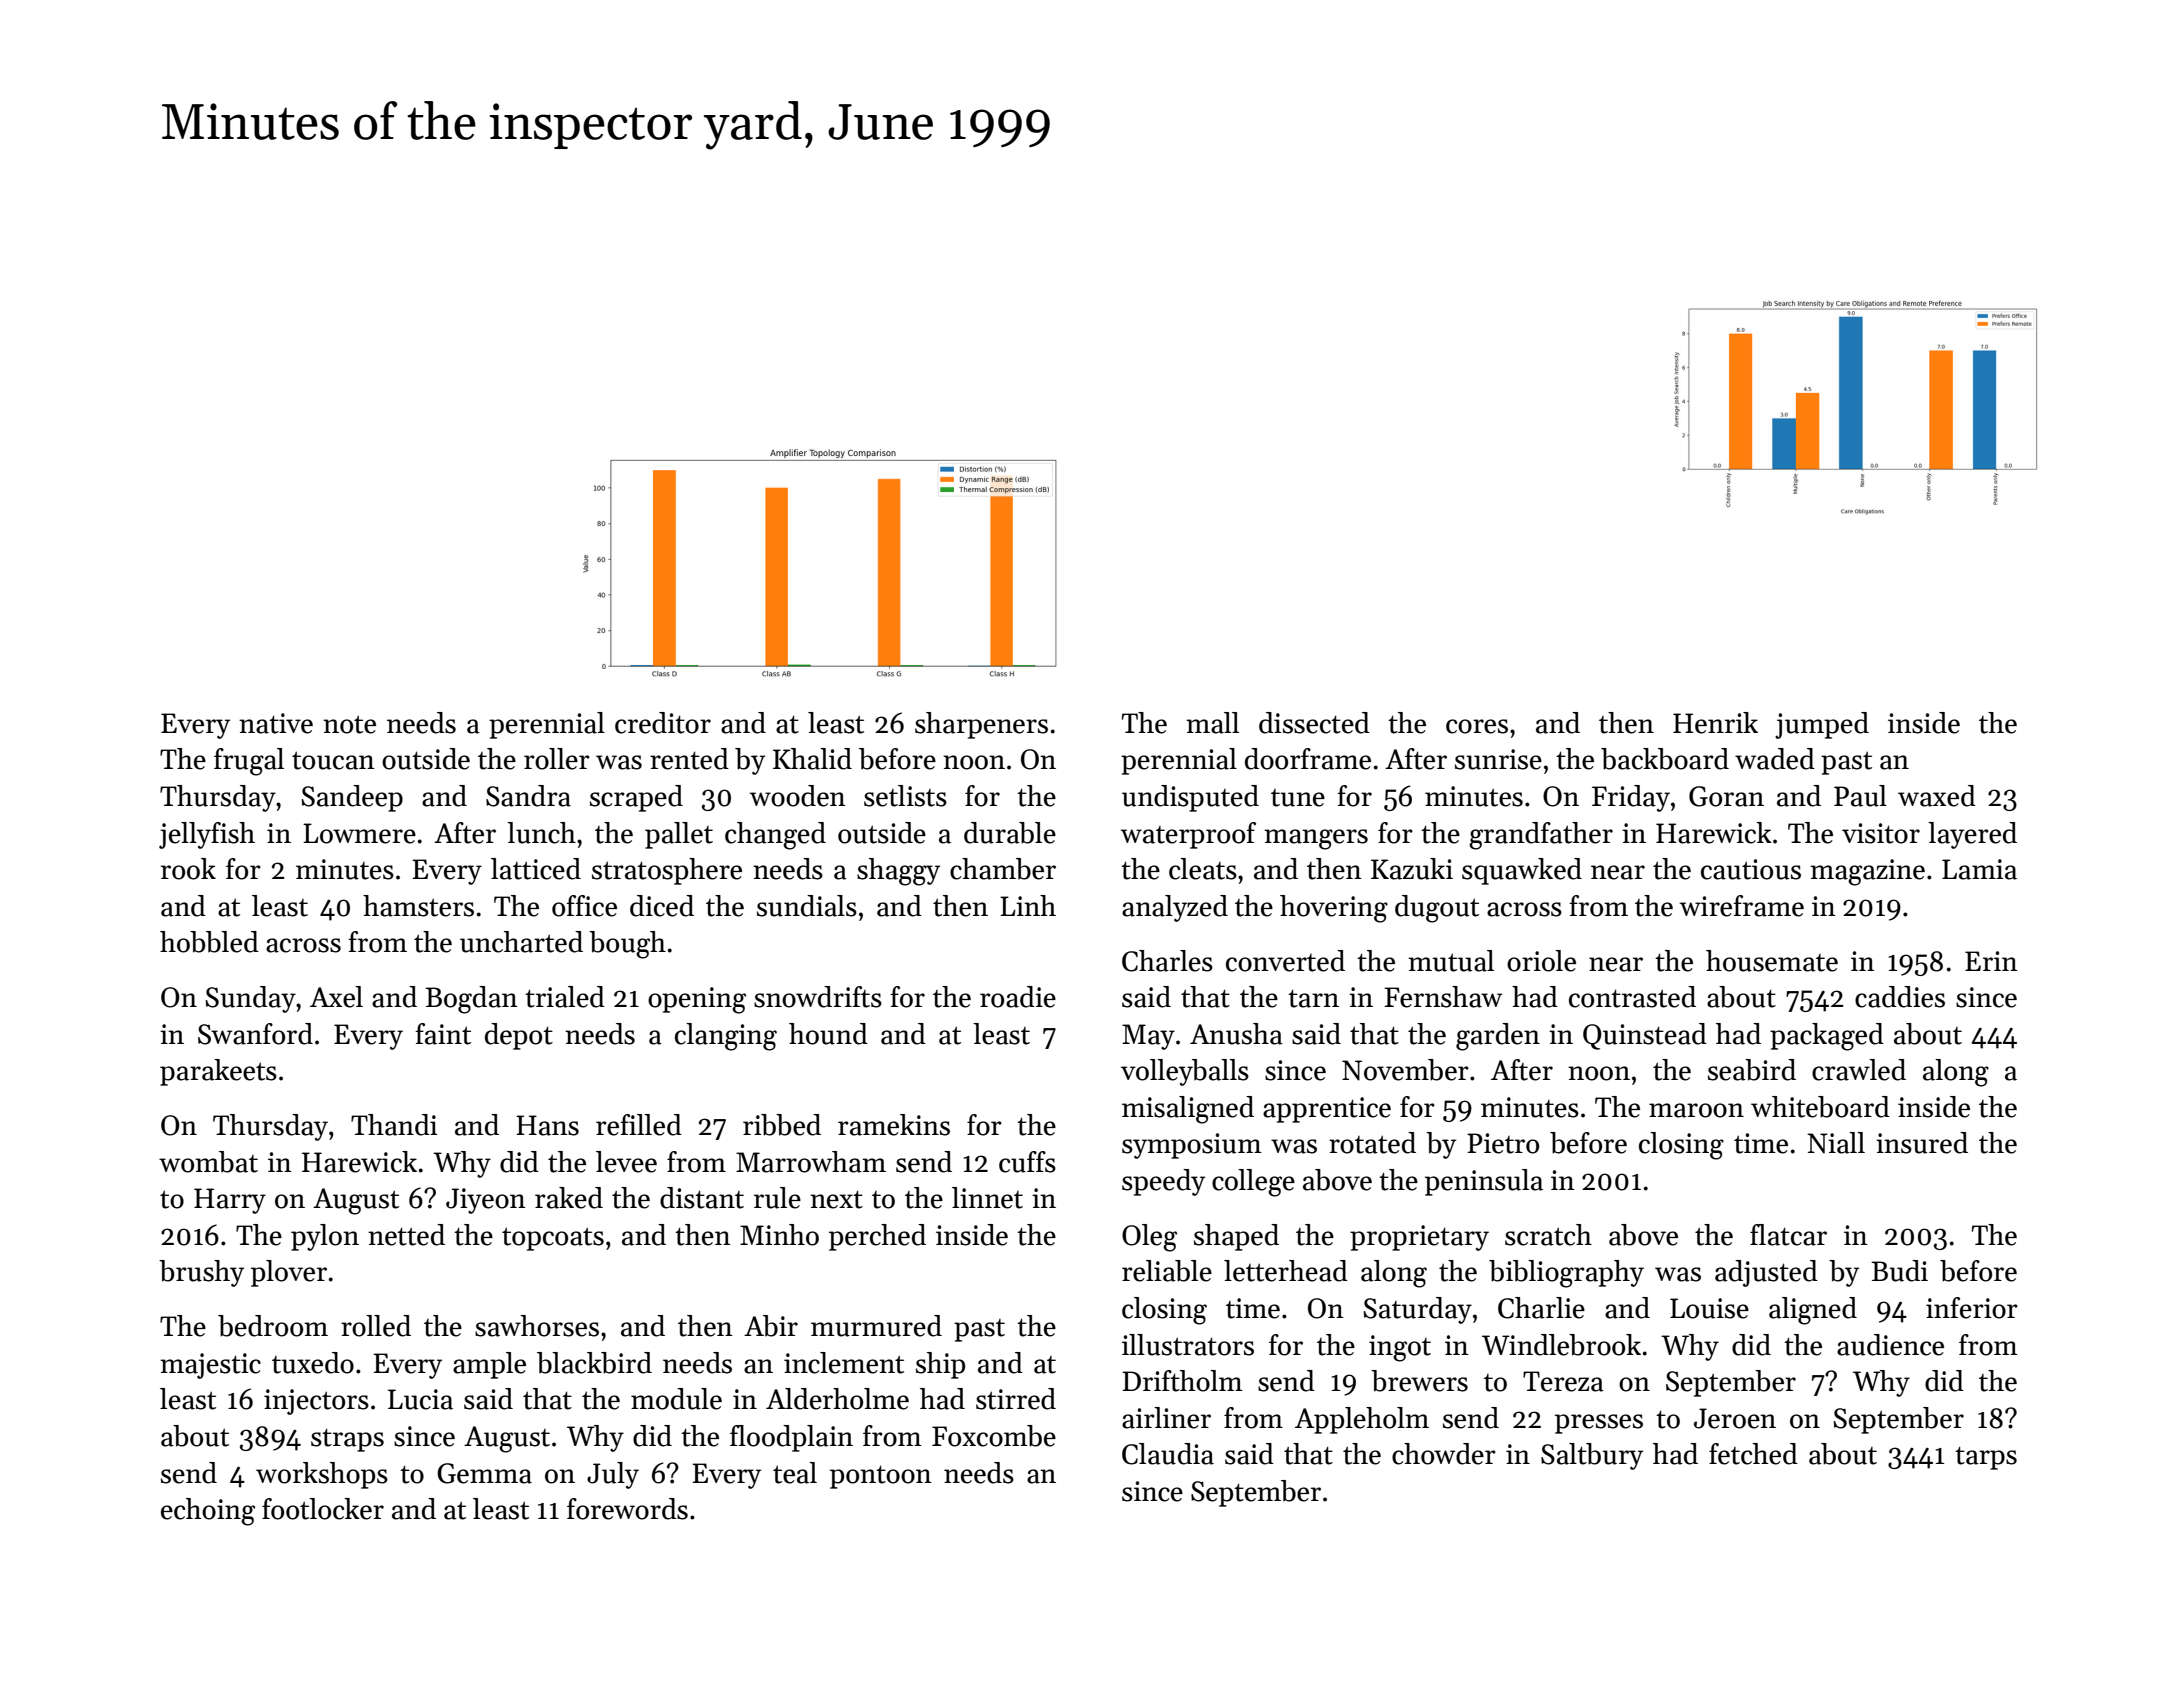 Image resolution: width=2178 pixels, height=1683 pixels. What do you see at coordinates (519, 1036) in the screenshot?
I see `depot` at bounding box center [519, 1036].
